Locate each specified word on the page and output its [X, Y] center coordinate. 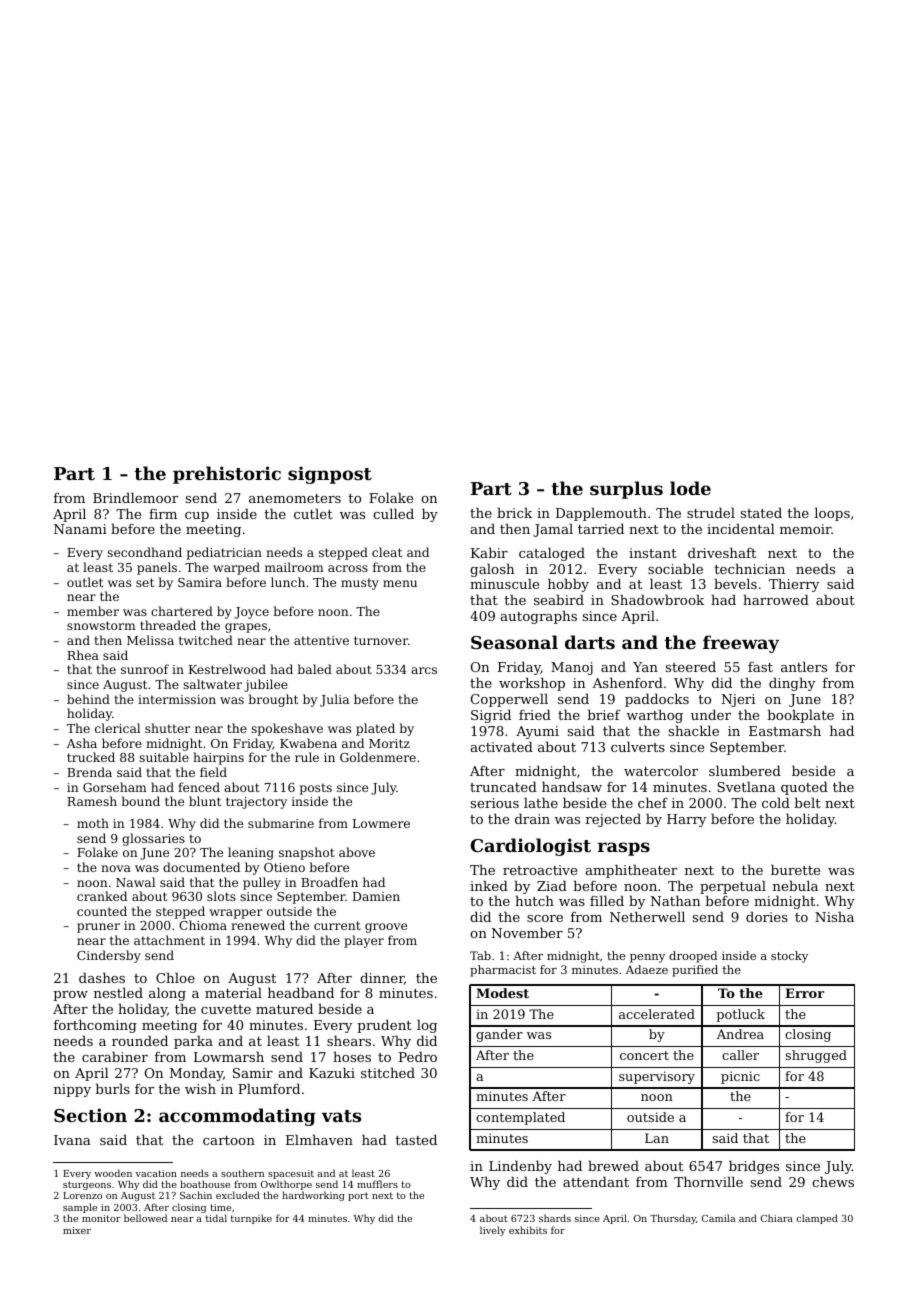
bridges [754, 1167]
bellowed [145, 1218]
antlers [804, 666]
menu [400, 583]
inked [489, 885]
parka [193, 1042]
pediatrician [224, 553]
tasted [416, 1139]
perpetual [733, 887]
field [213, 772]
